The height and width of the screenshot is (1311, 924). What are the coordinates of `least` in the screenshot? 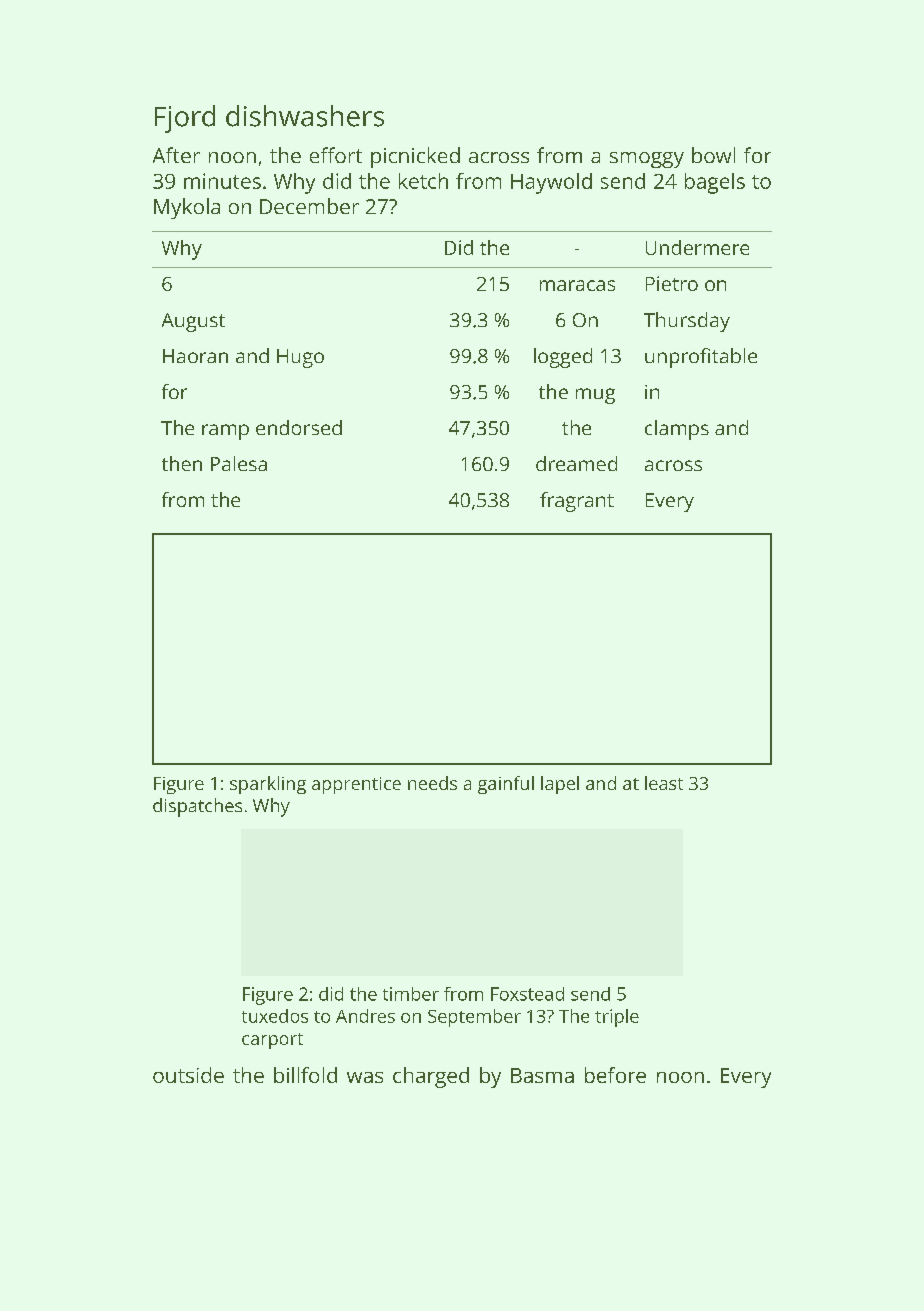 It's located at (664, 783).
